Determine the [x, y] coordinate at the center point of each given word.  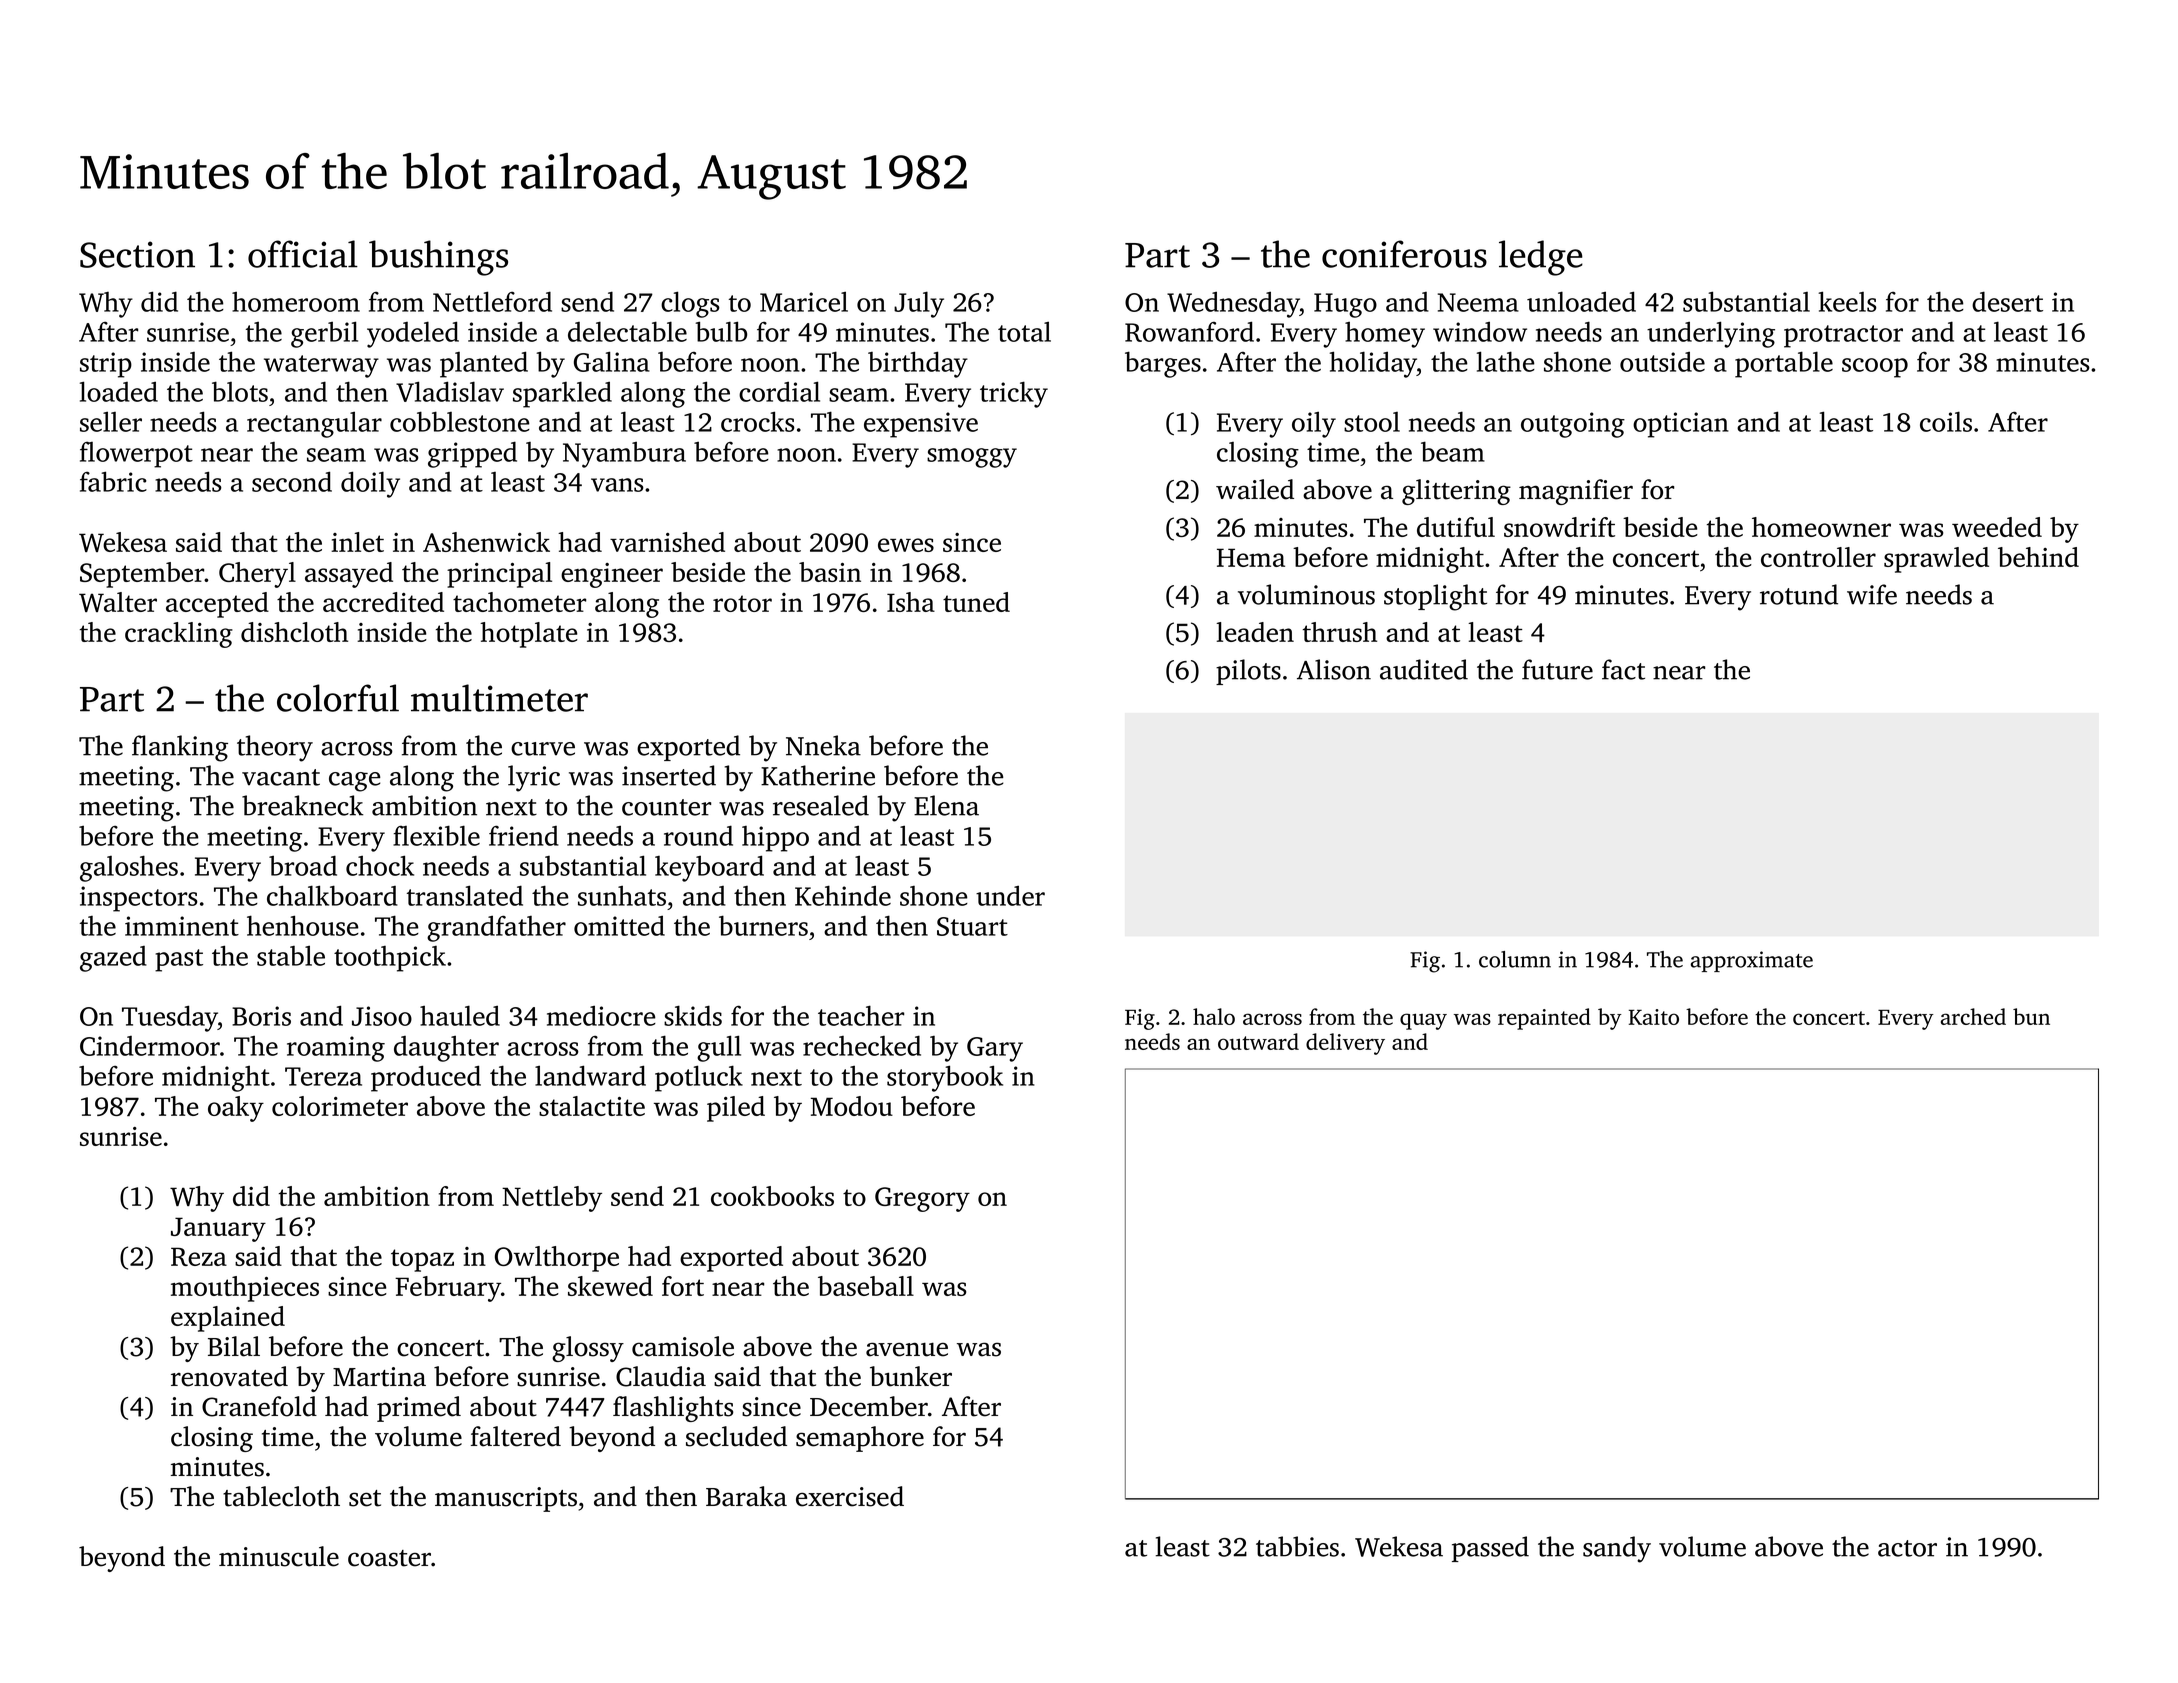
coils [1946, 421]
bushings [438, 258]
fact [1623, 669]
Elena [946, 805]
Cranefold [259, 1406]
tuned [976, 602]
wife [1872, 594]
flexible [436, 835]
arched [1973, 1016]
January [218, 1229]
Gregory [922, 1199]
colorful [338, 698]
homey [1385, 335]
